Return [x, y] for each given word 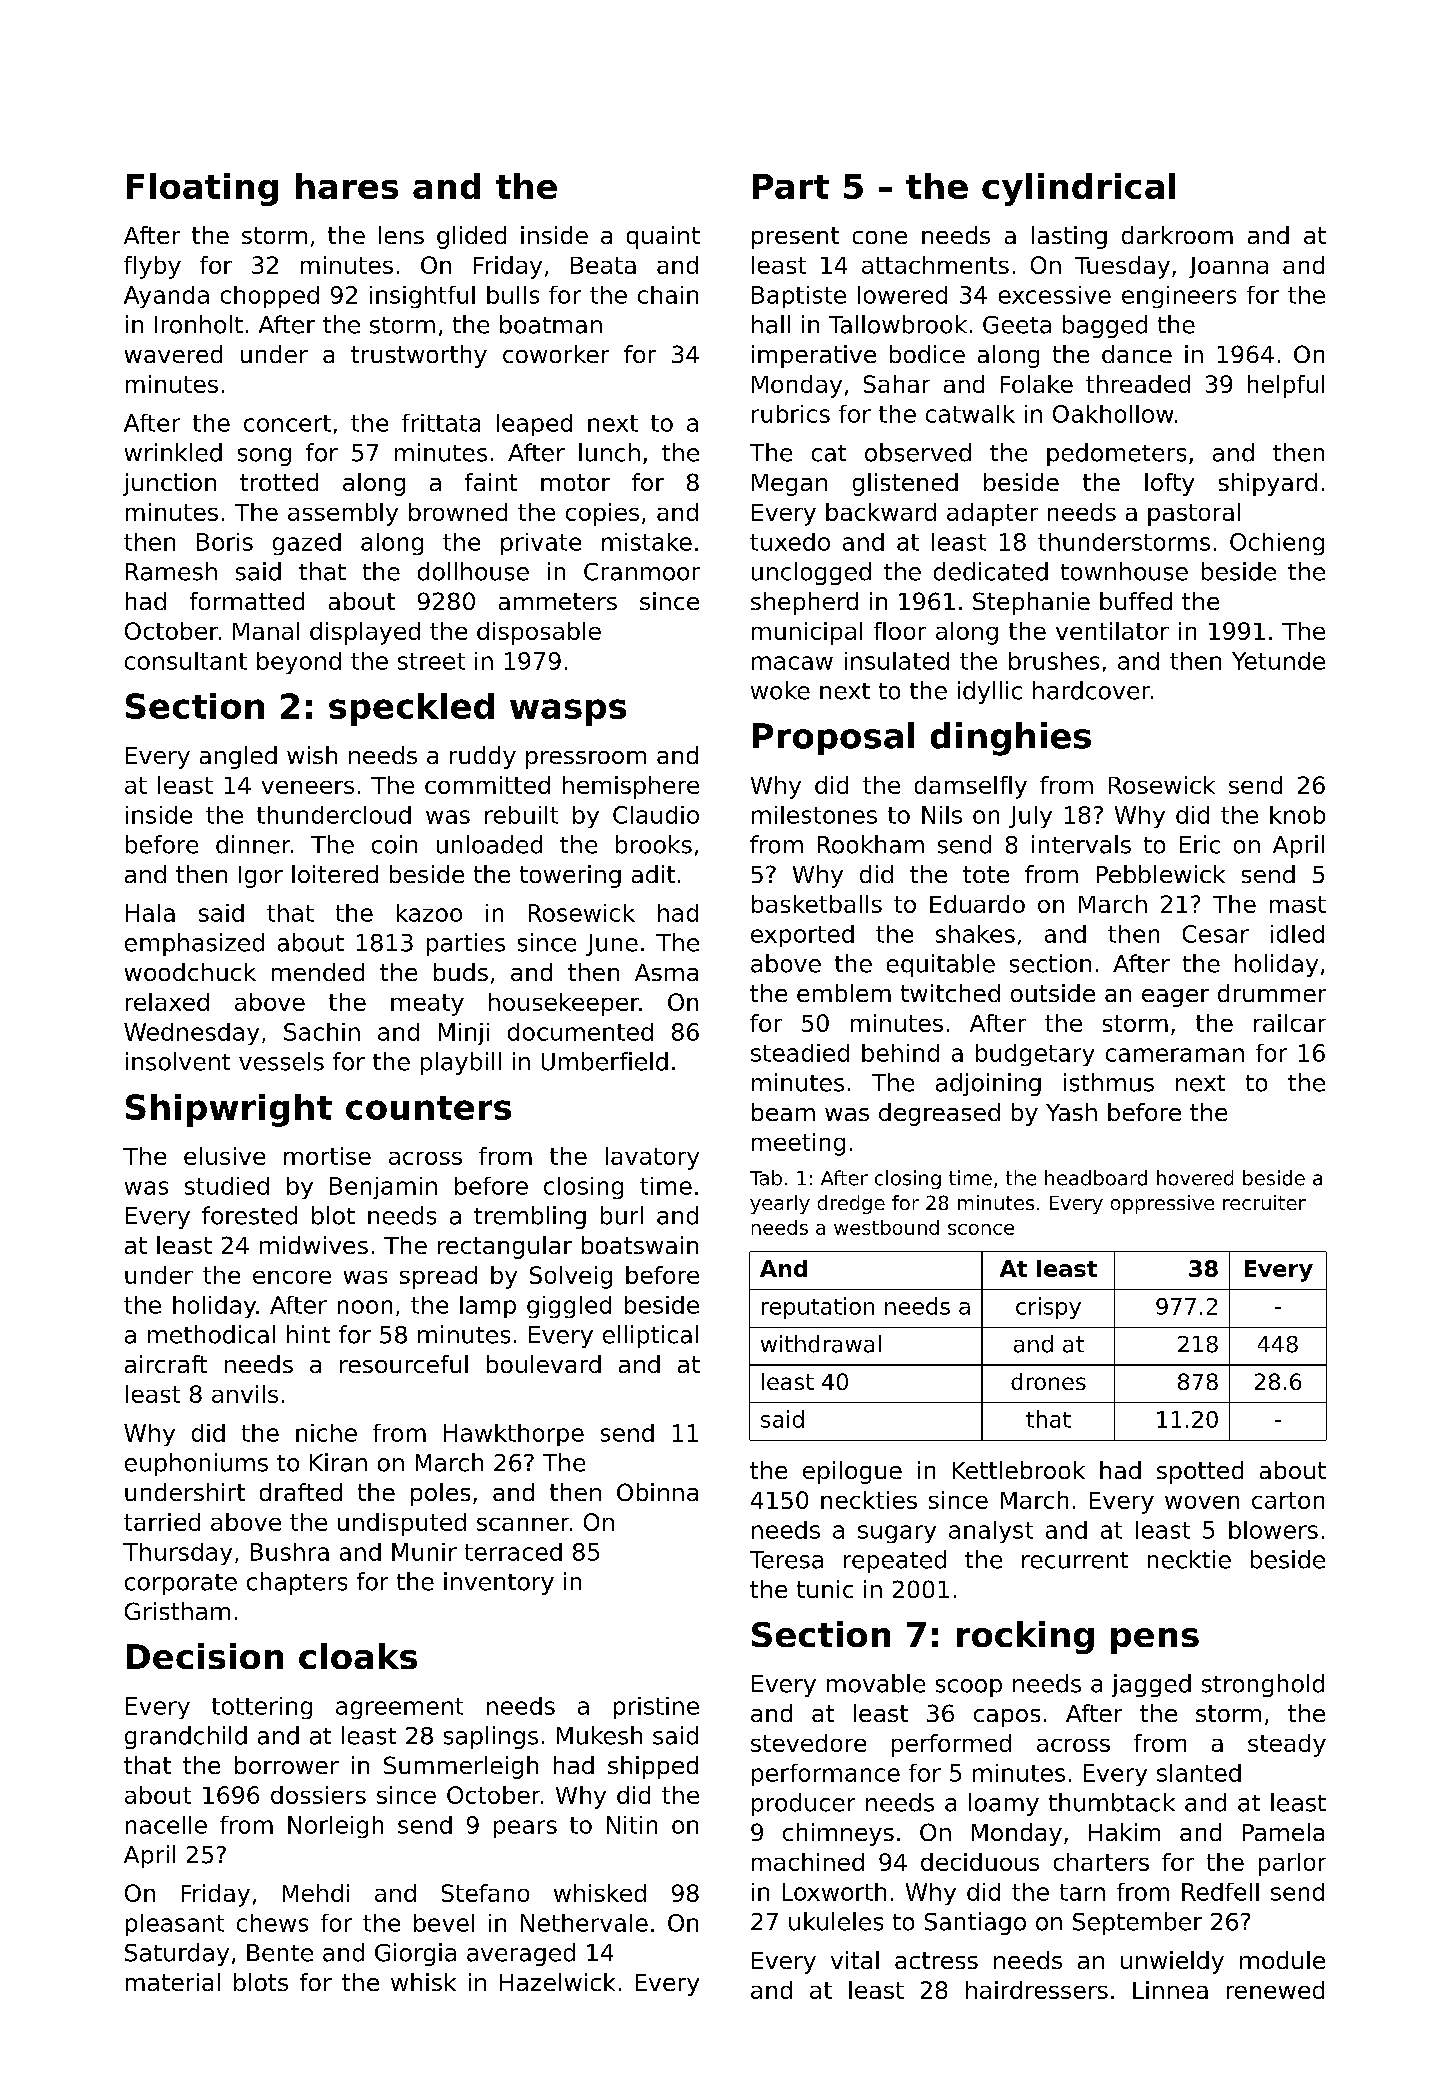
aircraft [166, 1364]
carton [1288, 1500]
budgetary [1035, 1055]
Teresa [786, 1560]
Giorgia [415, 1954]
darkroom [1177, 235]
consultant [186, 661]
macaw [792, 663]
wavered [173, 354]
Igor [261, 877]
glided [471, 237]
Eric [1200, 844]
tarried [162, 1522]
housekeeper [564, 1004]
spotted [1200, 1472]
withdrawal [821, 1344]
